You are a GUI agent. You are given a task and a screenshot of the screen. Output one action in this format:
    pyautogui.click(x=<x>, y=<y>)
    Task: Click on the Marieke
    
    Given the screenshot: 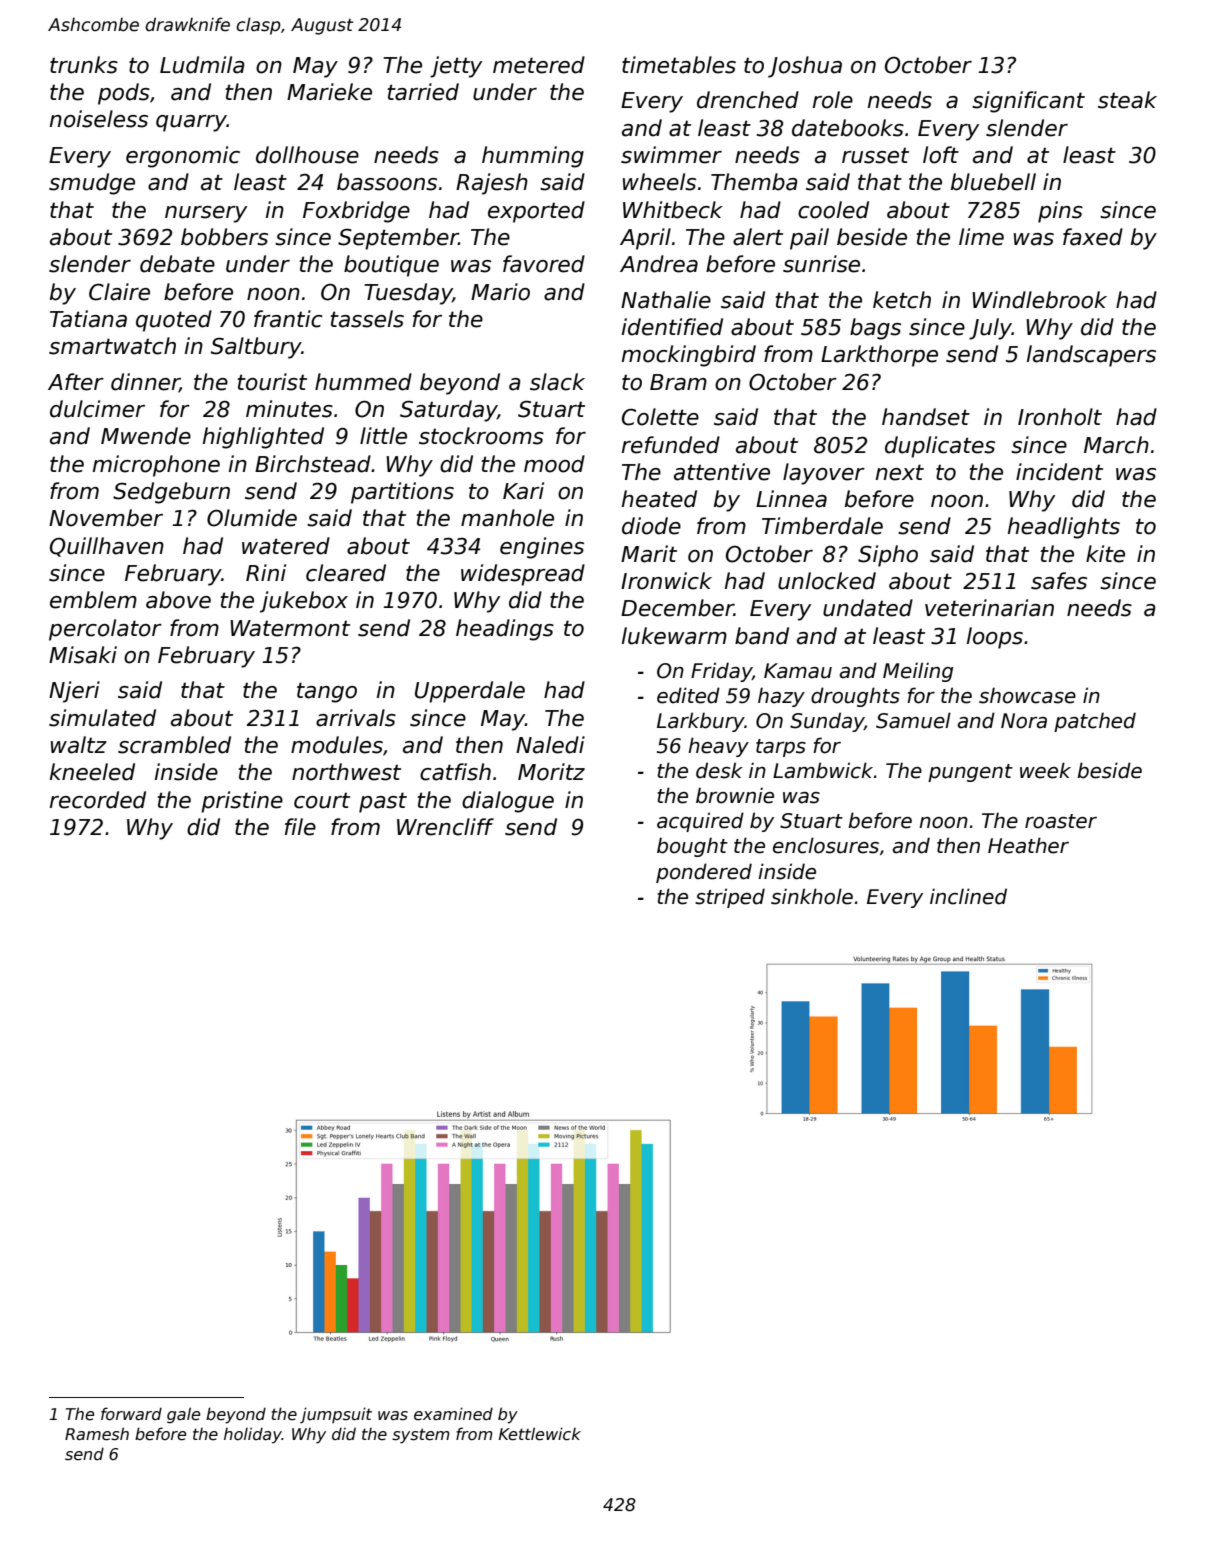 What is the action you would take?
    pyautogui.click(x=329, y=92)
